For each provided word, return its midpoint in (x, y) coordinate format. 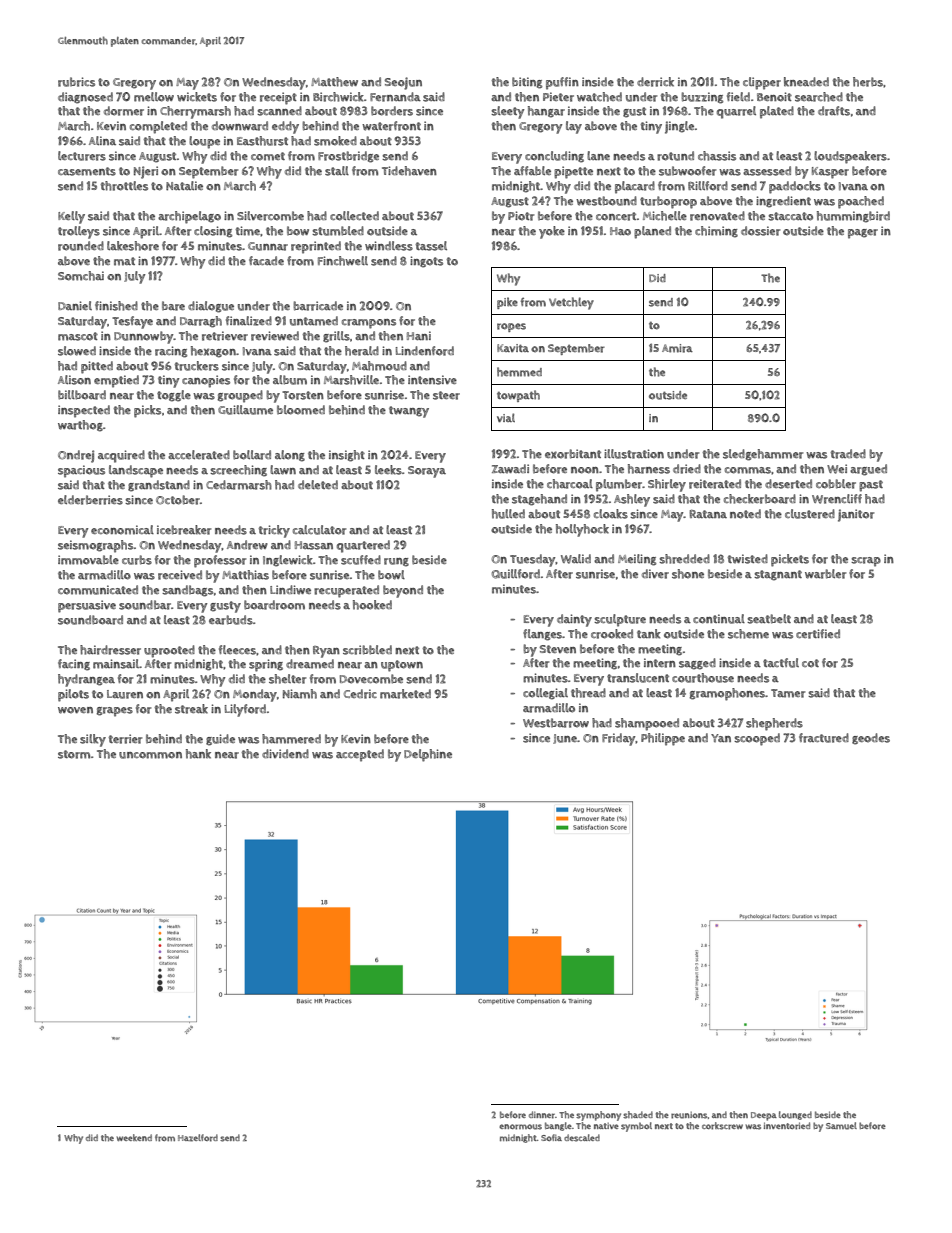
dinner (542, 1115)
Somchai (81, 276)
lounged (795, 1115)
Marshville (351, 380)
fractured (824, 738)
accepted (360, 755)
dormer (124, 111)
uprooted (169, 651)
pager (863, 234)
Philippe (663, 739)
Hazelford (198, 1138)
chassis (717, 156)
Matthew (334, 82)
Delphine (428, 755)
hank (198, 754)
